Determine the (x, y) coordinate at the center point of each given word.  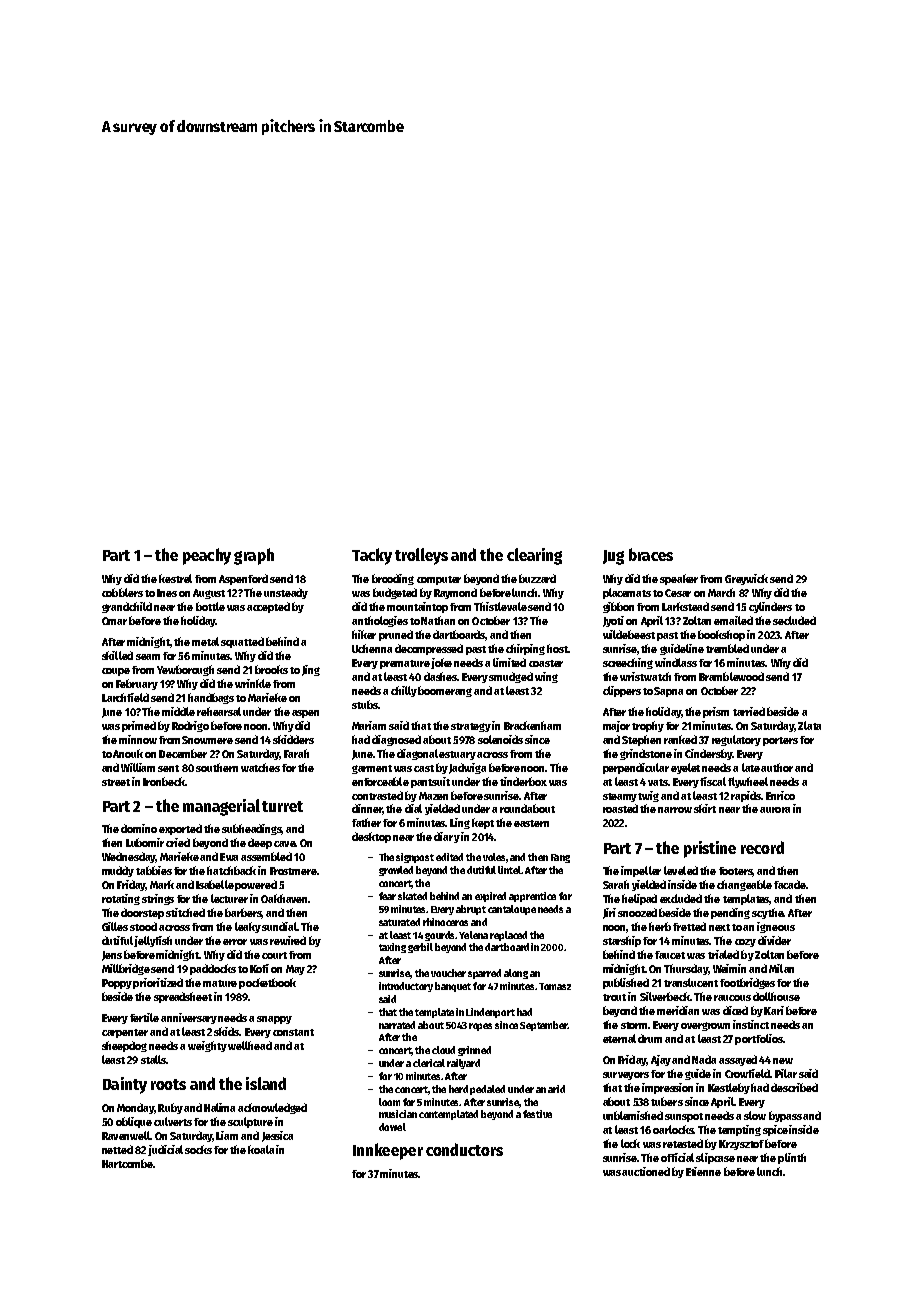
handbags (211, 698)
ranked (680, 739)
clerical (429, 1063)
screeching (628, 663)
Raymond (455, 593)
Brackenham (532, 725)
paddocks (213, 969)
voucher (448, 973)
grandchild (127, 607)
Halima (219, 1107)
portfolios (759, 1039)
